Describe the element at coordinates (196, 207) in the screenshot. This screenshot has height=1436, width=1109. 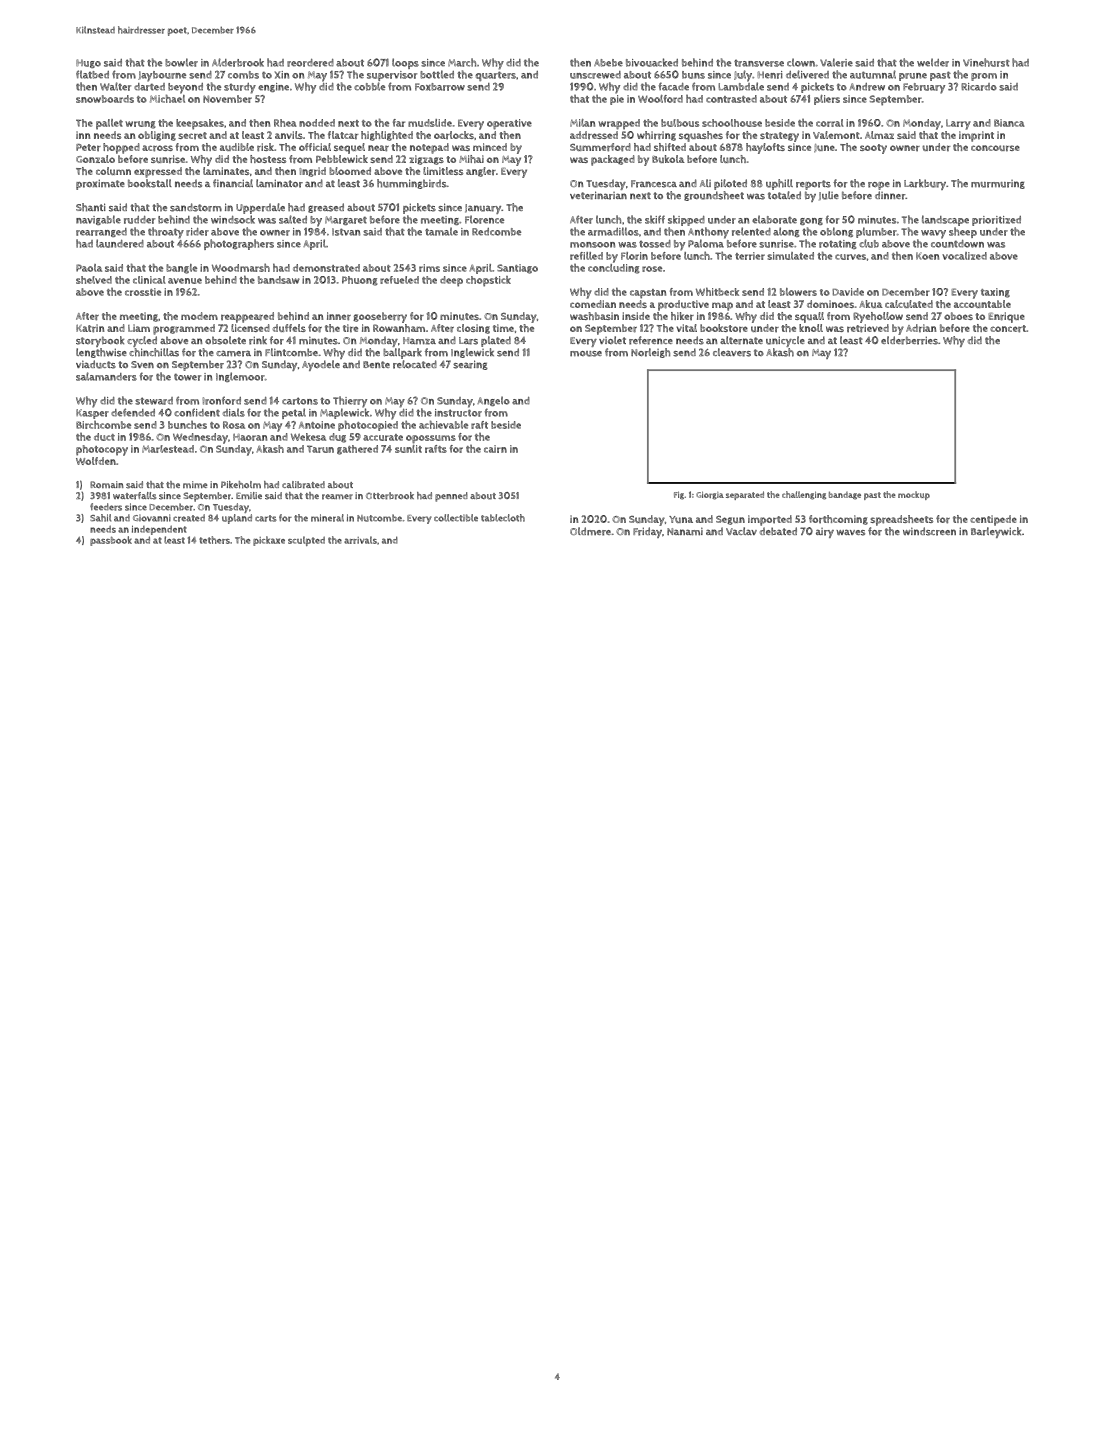
I see `sandstorm` at that location.
